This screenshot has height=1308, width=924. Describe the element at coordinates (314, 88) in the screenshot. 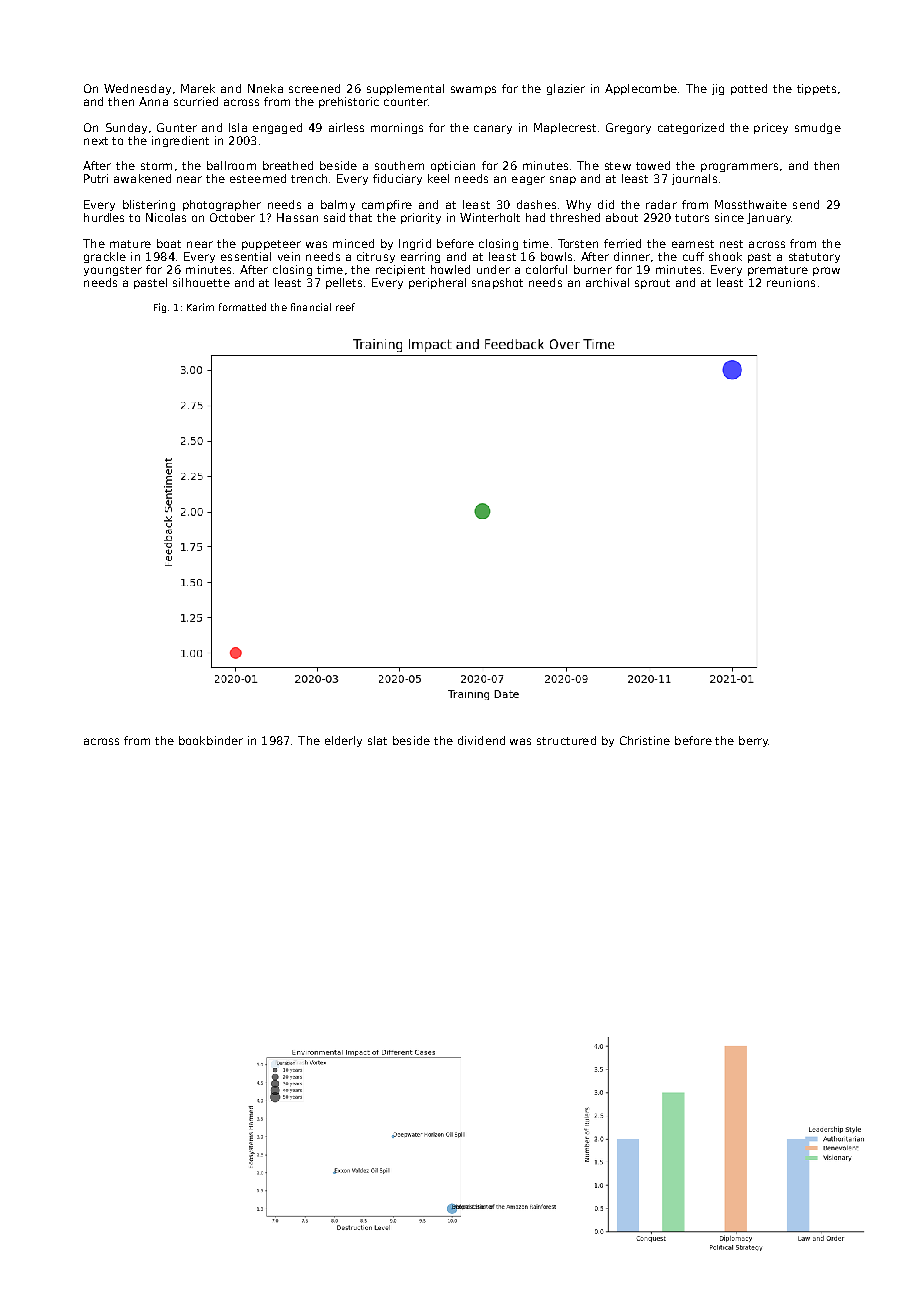

I see `screened` at that location.
